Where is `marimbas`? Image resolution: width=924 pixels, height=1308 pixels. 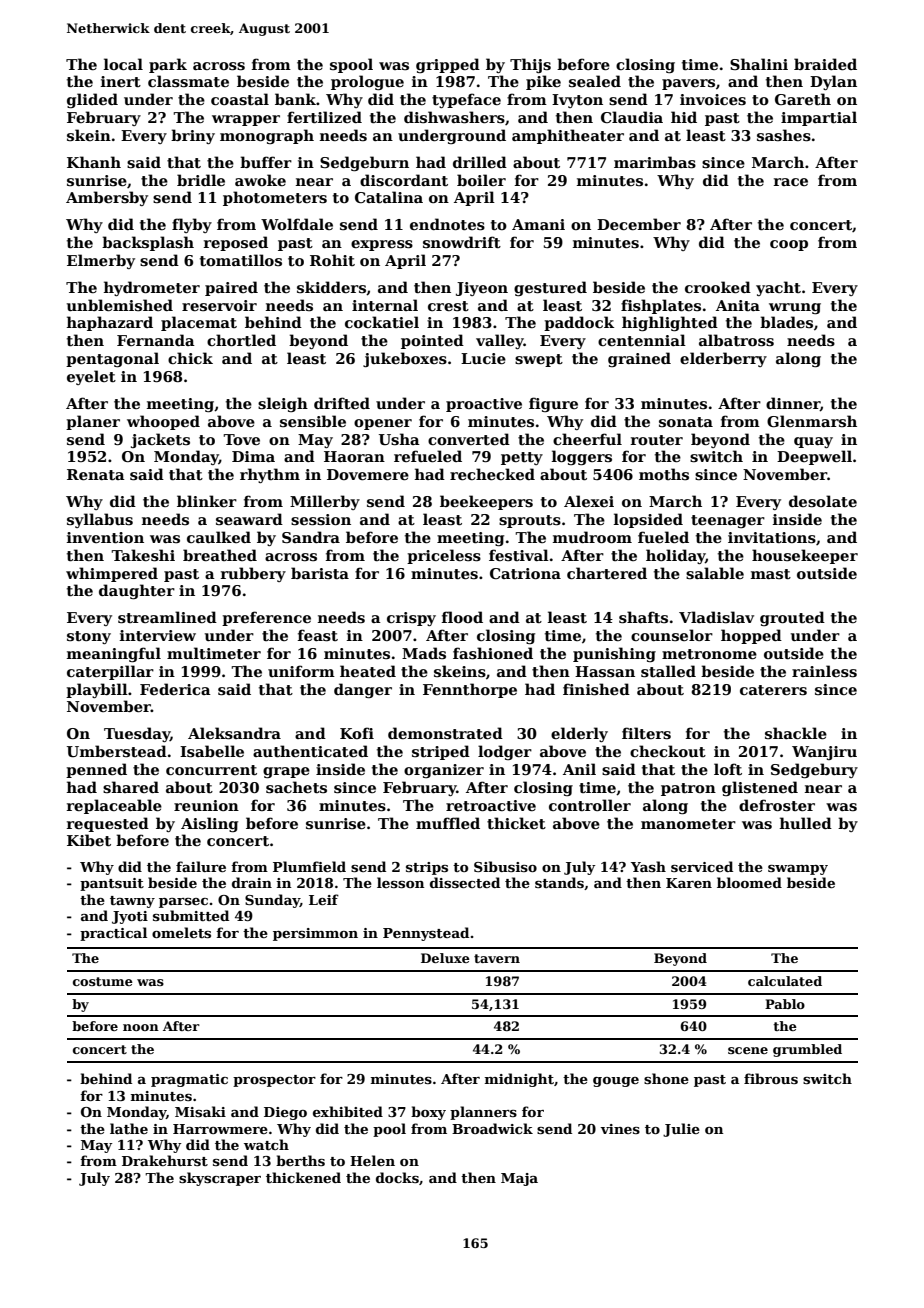 marimbas is located at coordinates (655, 162).
